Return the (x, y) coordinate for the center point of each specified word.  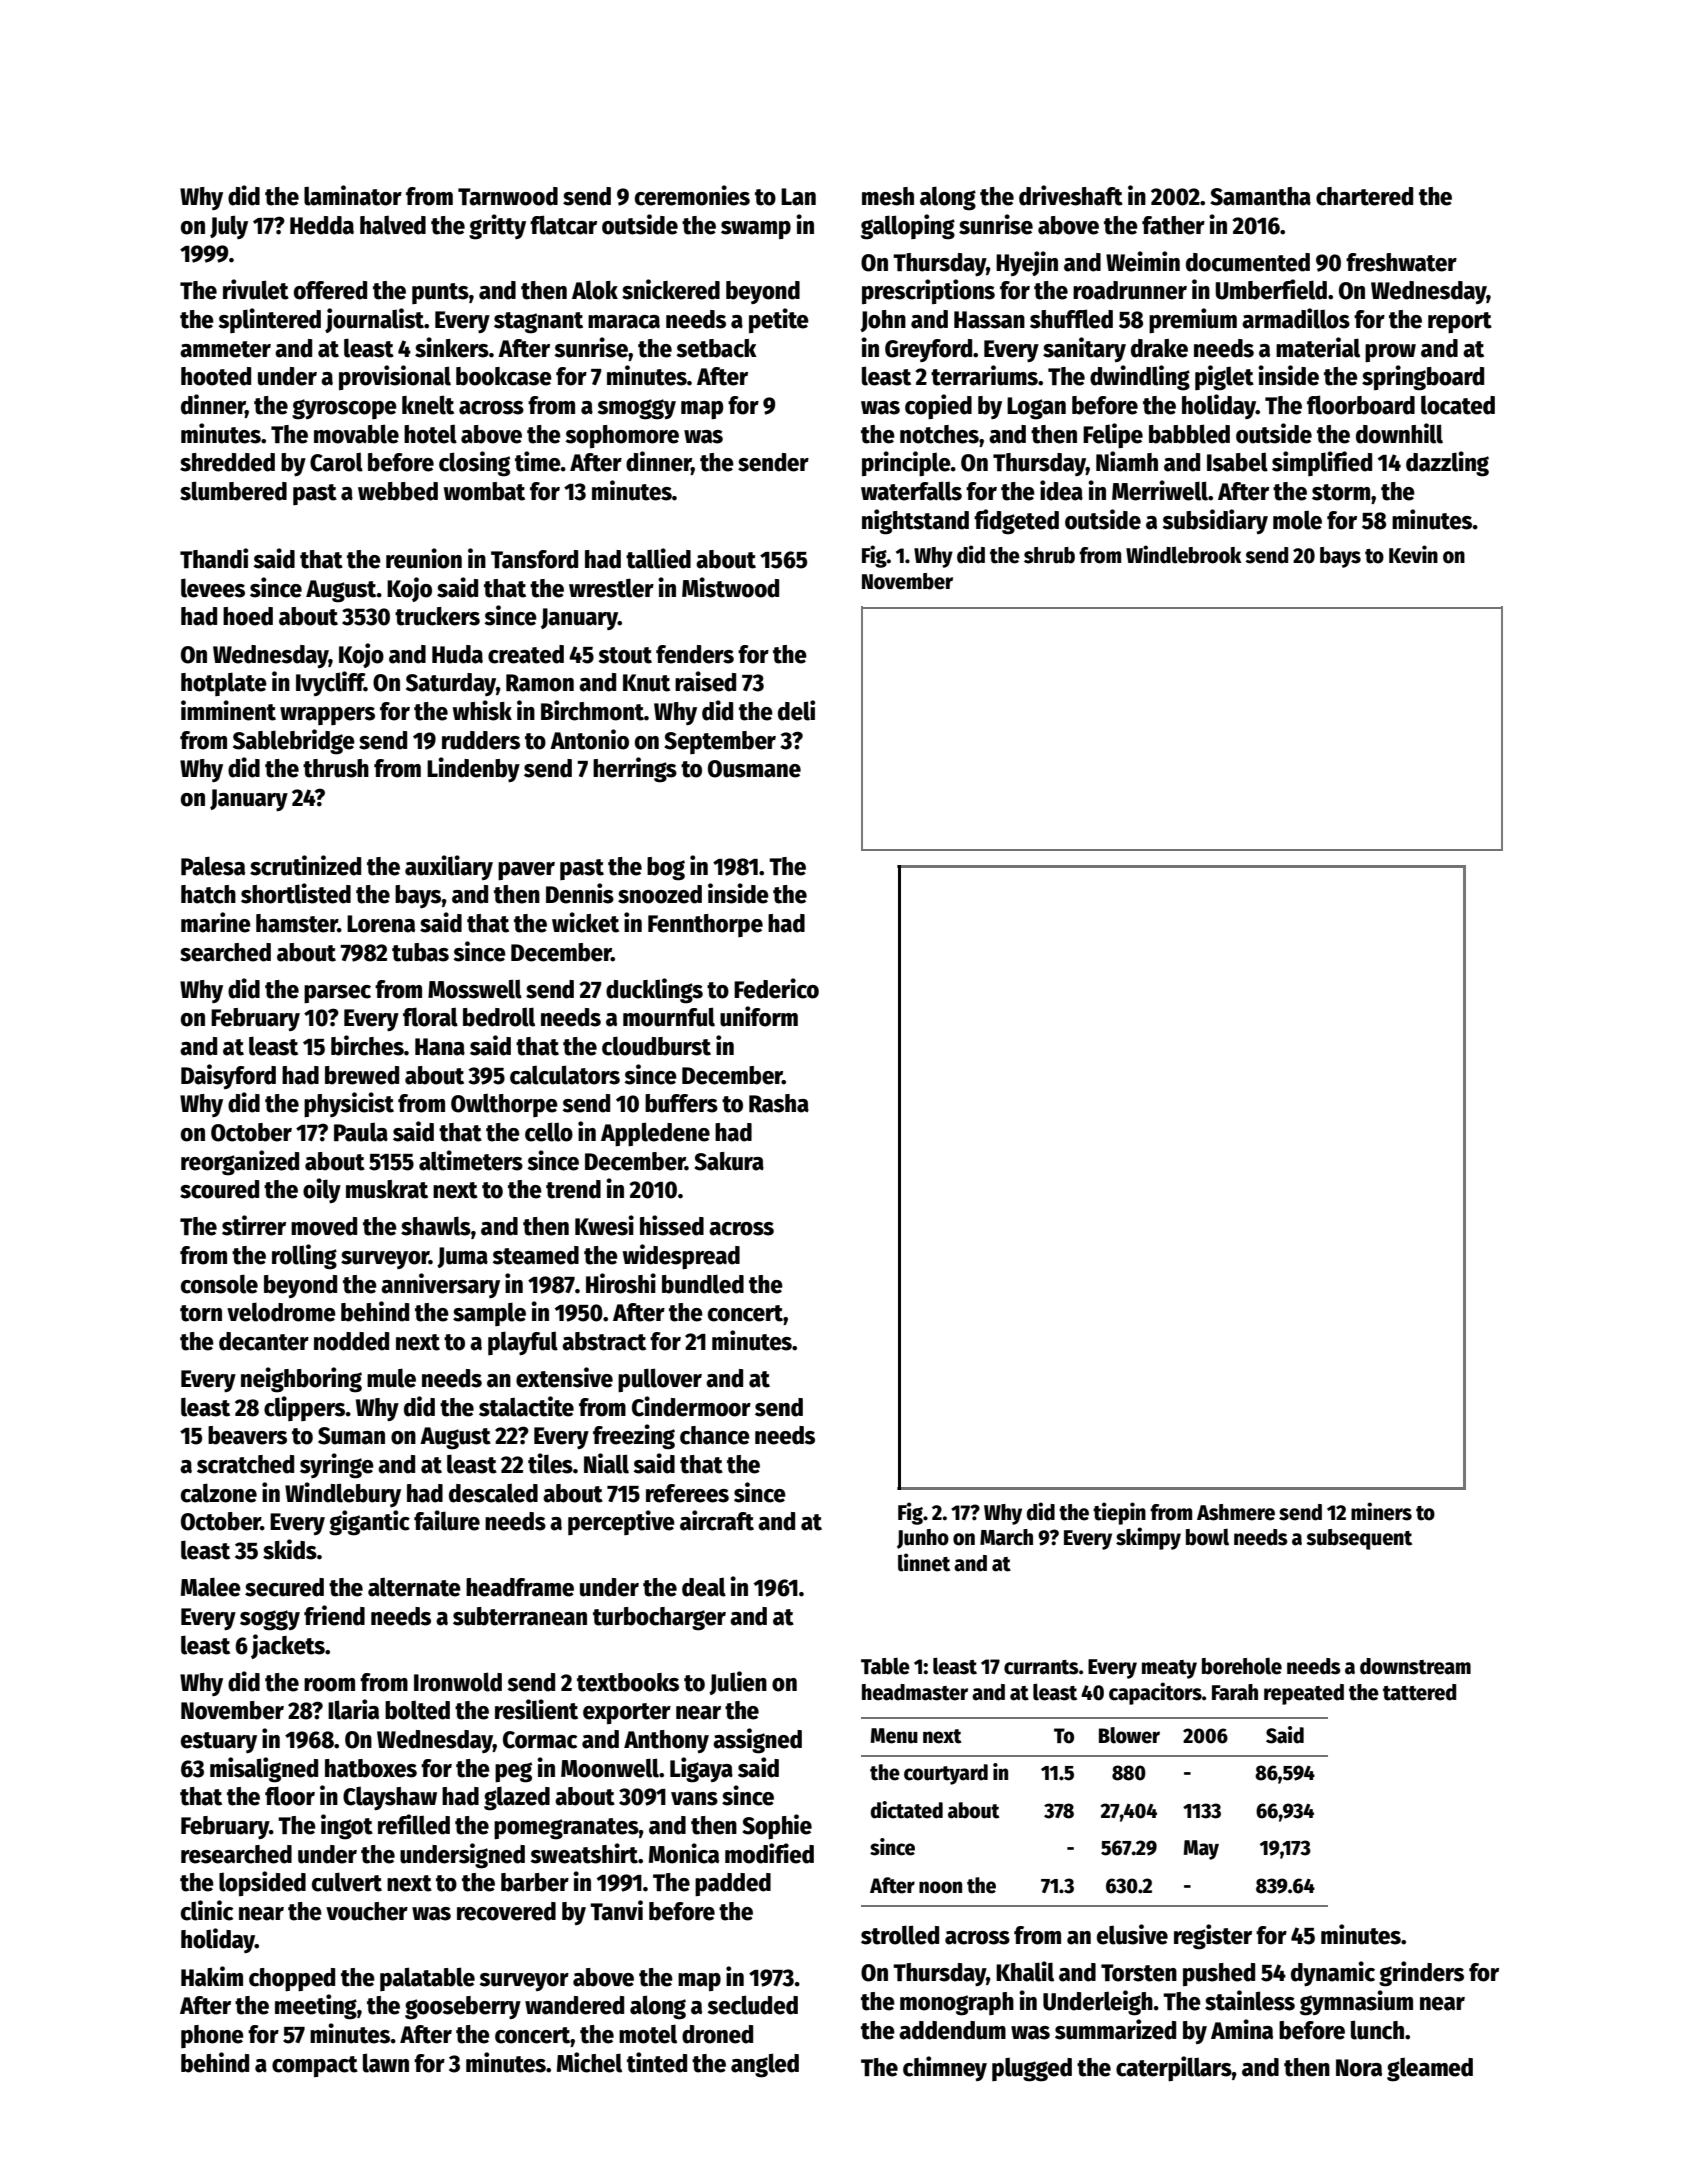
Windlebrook (1184, 554)
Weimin (1143, 261)
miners (1381, 1511)
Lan (798, 197)
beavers (247, 1435)
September (720, 742)
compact (315, 2066)
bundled (703, 1284)
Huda (457, 654)
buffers (681, 1103)
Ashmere (1236, 1512)
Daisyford (228, 1076)
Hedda (322, 225)
